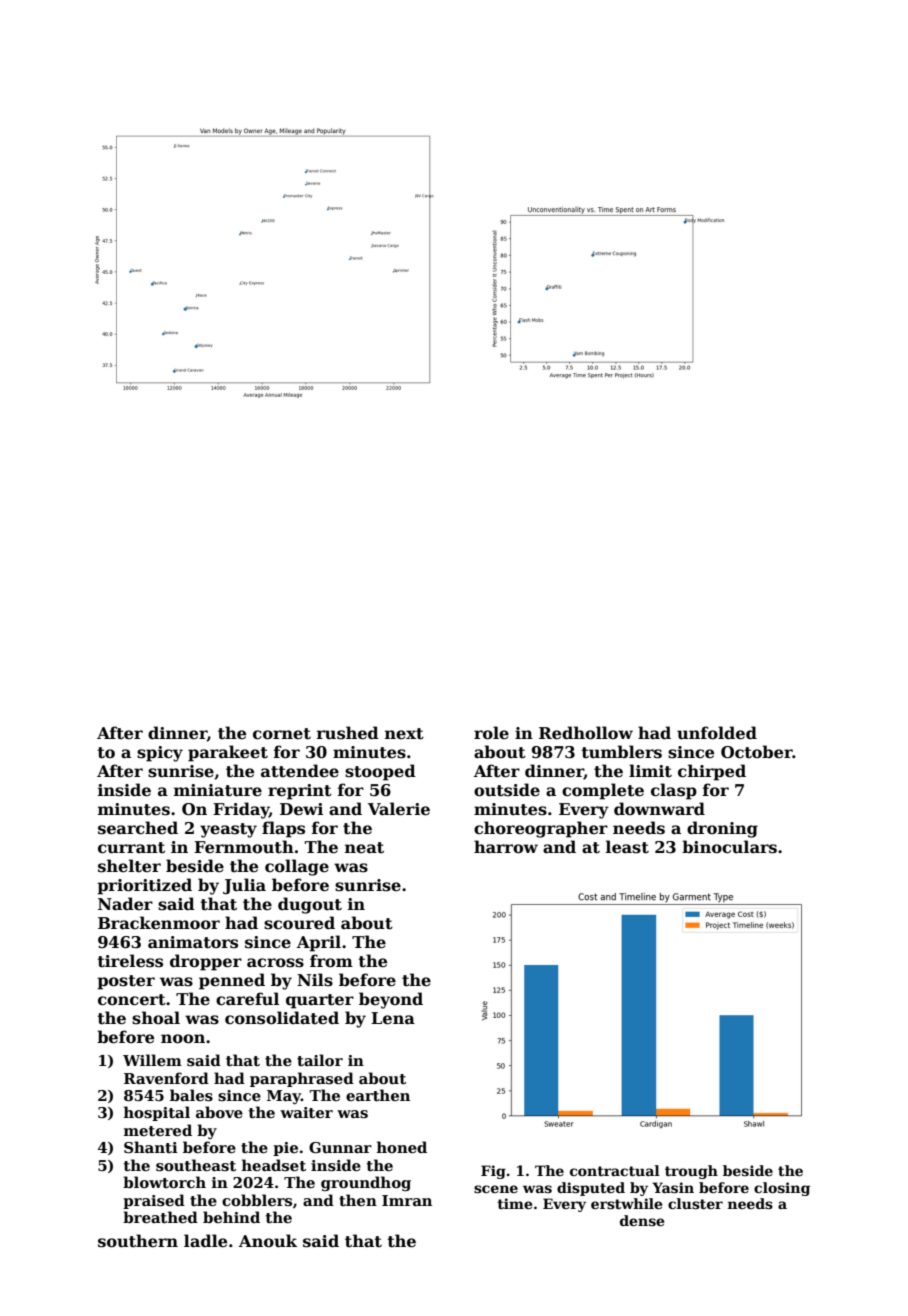 This screenshot has width=908, height=1316. Describe the element at coordinates (206, 962) in the screenshot. I see `dropper` at that location.
